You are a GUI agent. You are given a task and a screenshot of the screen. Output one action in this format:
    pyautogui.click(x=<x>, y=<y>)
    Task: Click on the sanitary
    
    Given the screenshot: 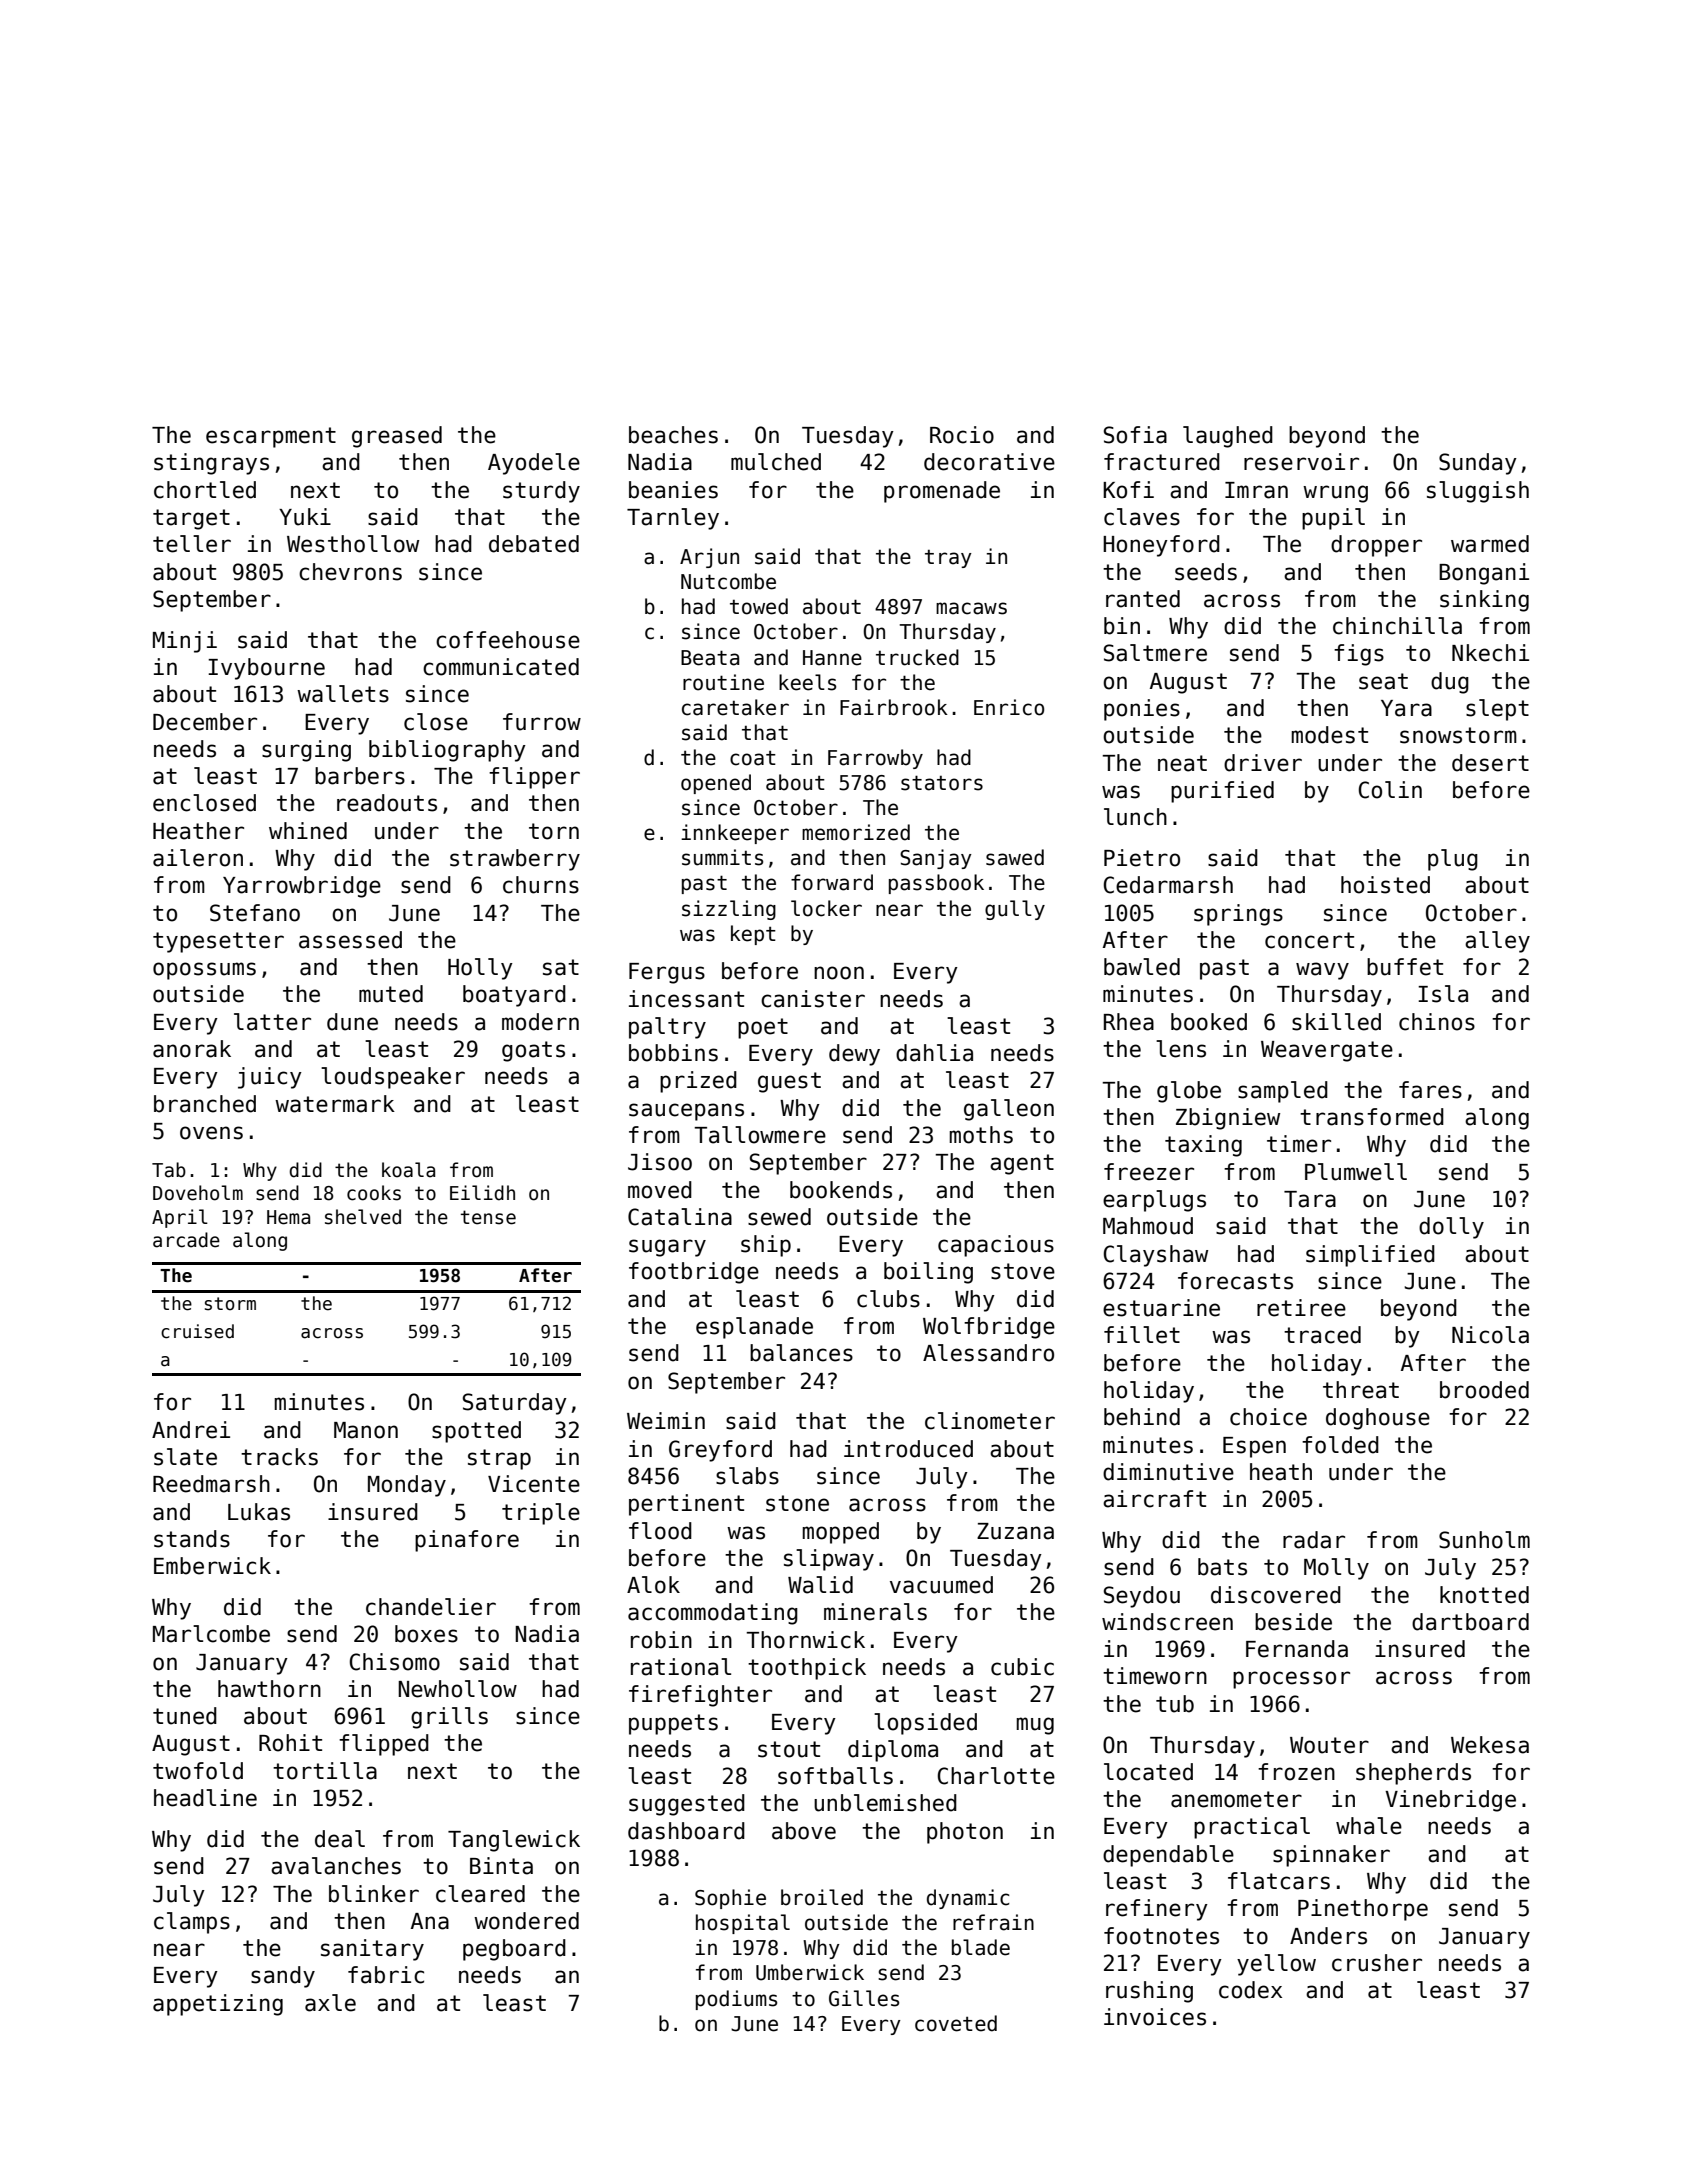 What is the action you would take?
    pyautogui.click(x=372, y=1950)
